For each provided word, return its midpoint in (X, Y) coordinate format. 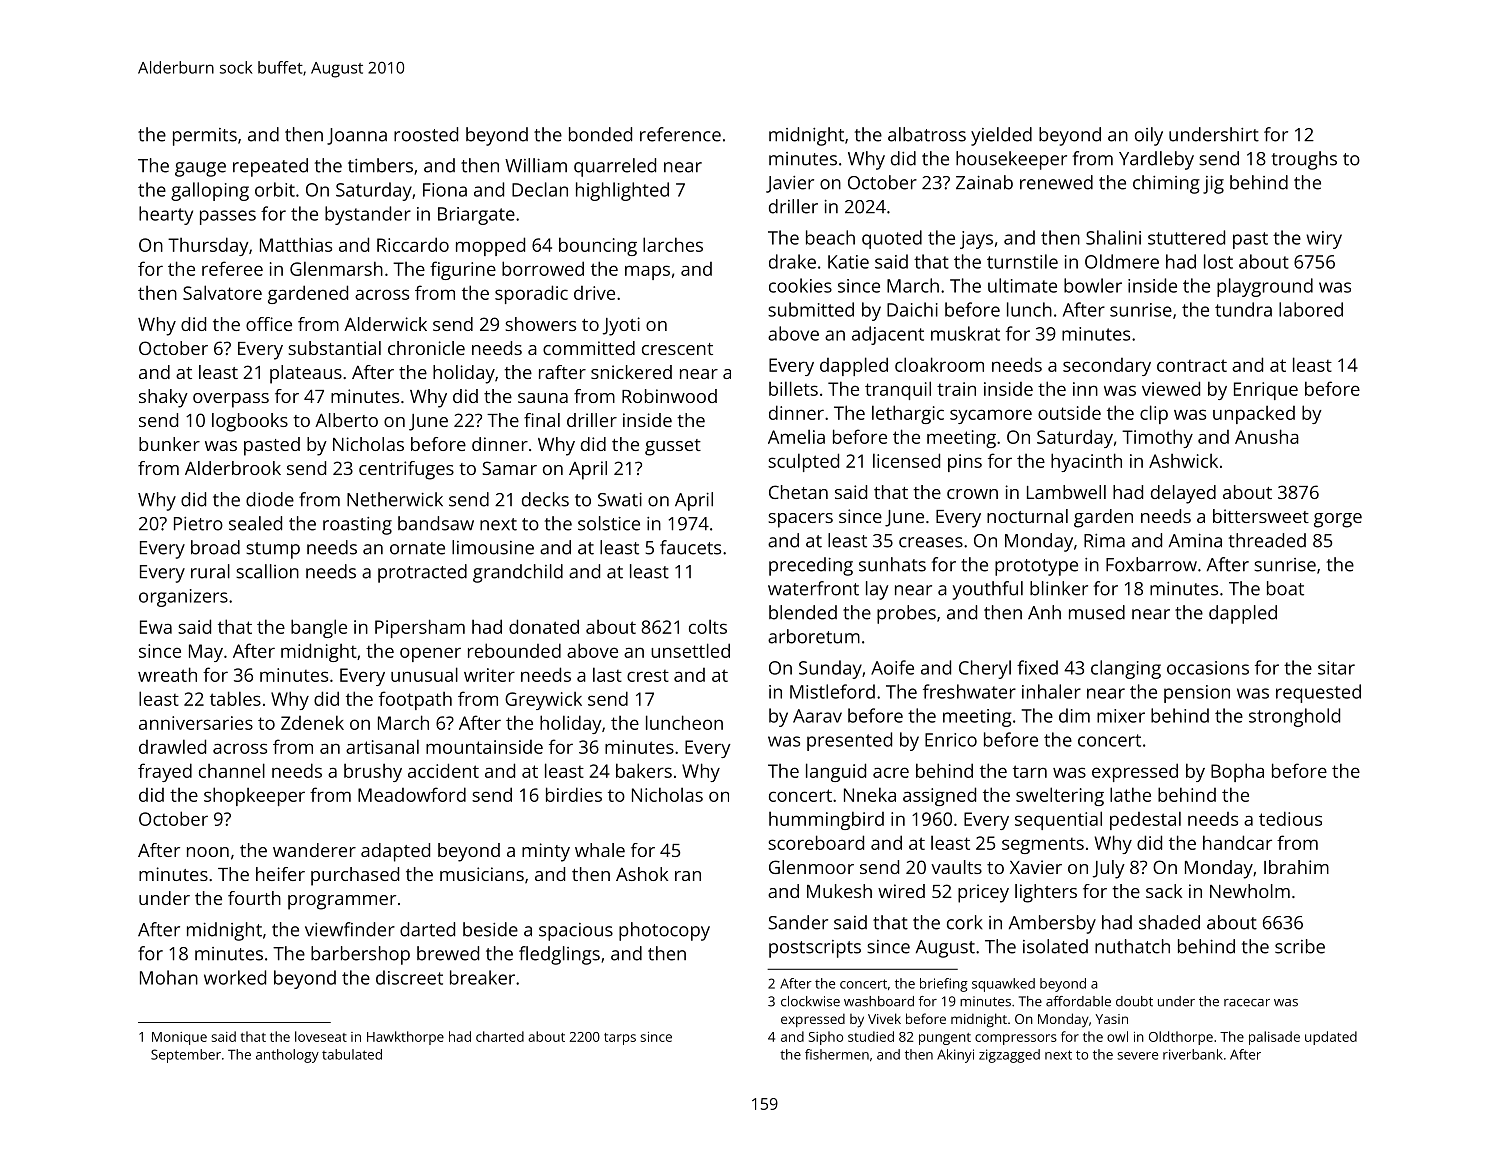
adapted (395, 852)
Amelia (796, 436)
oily (1149, 136)
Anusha (1267, 436)
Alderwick (385, 324)
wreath (167, 674)
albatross (927, 134)
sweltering (1060, 796)
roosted (426, 134)
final (542, 420)
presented (849, 741)
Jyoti (621, 326)
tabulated (352, 1054)
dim (1074, 715)
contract (1192, 365)
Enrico (951, 740)
